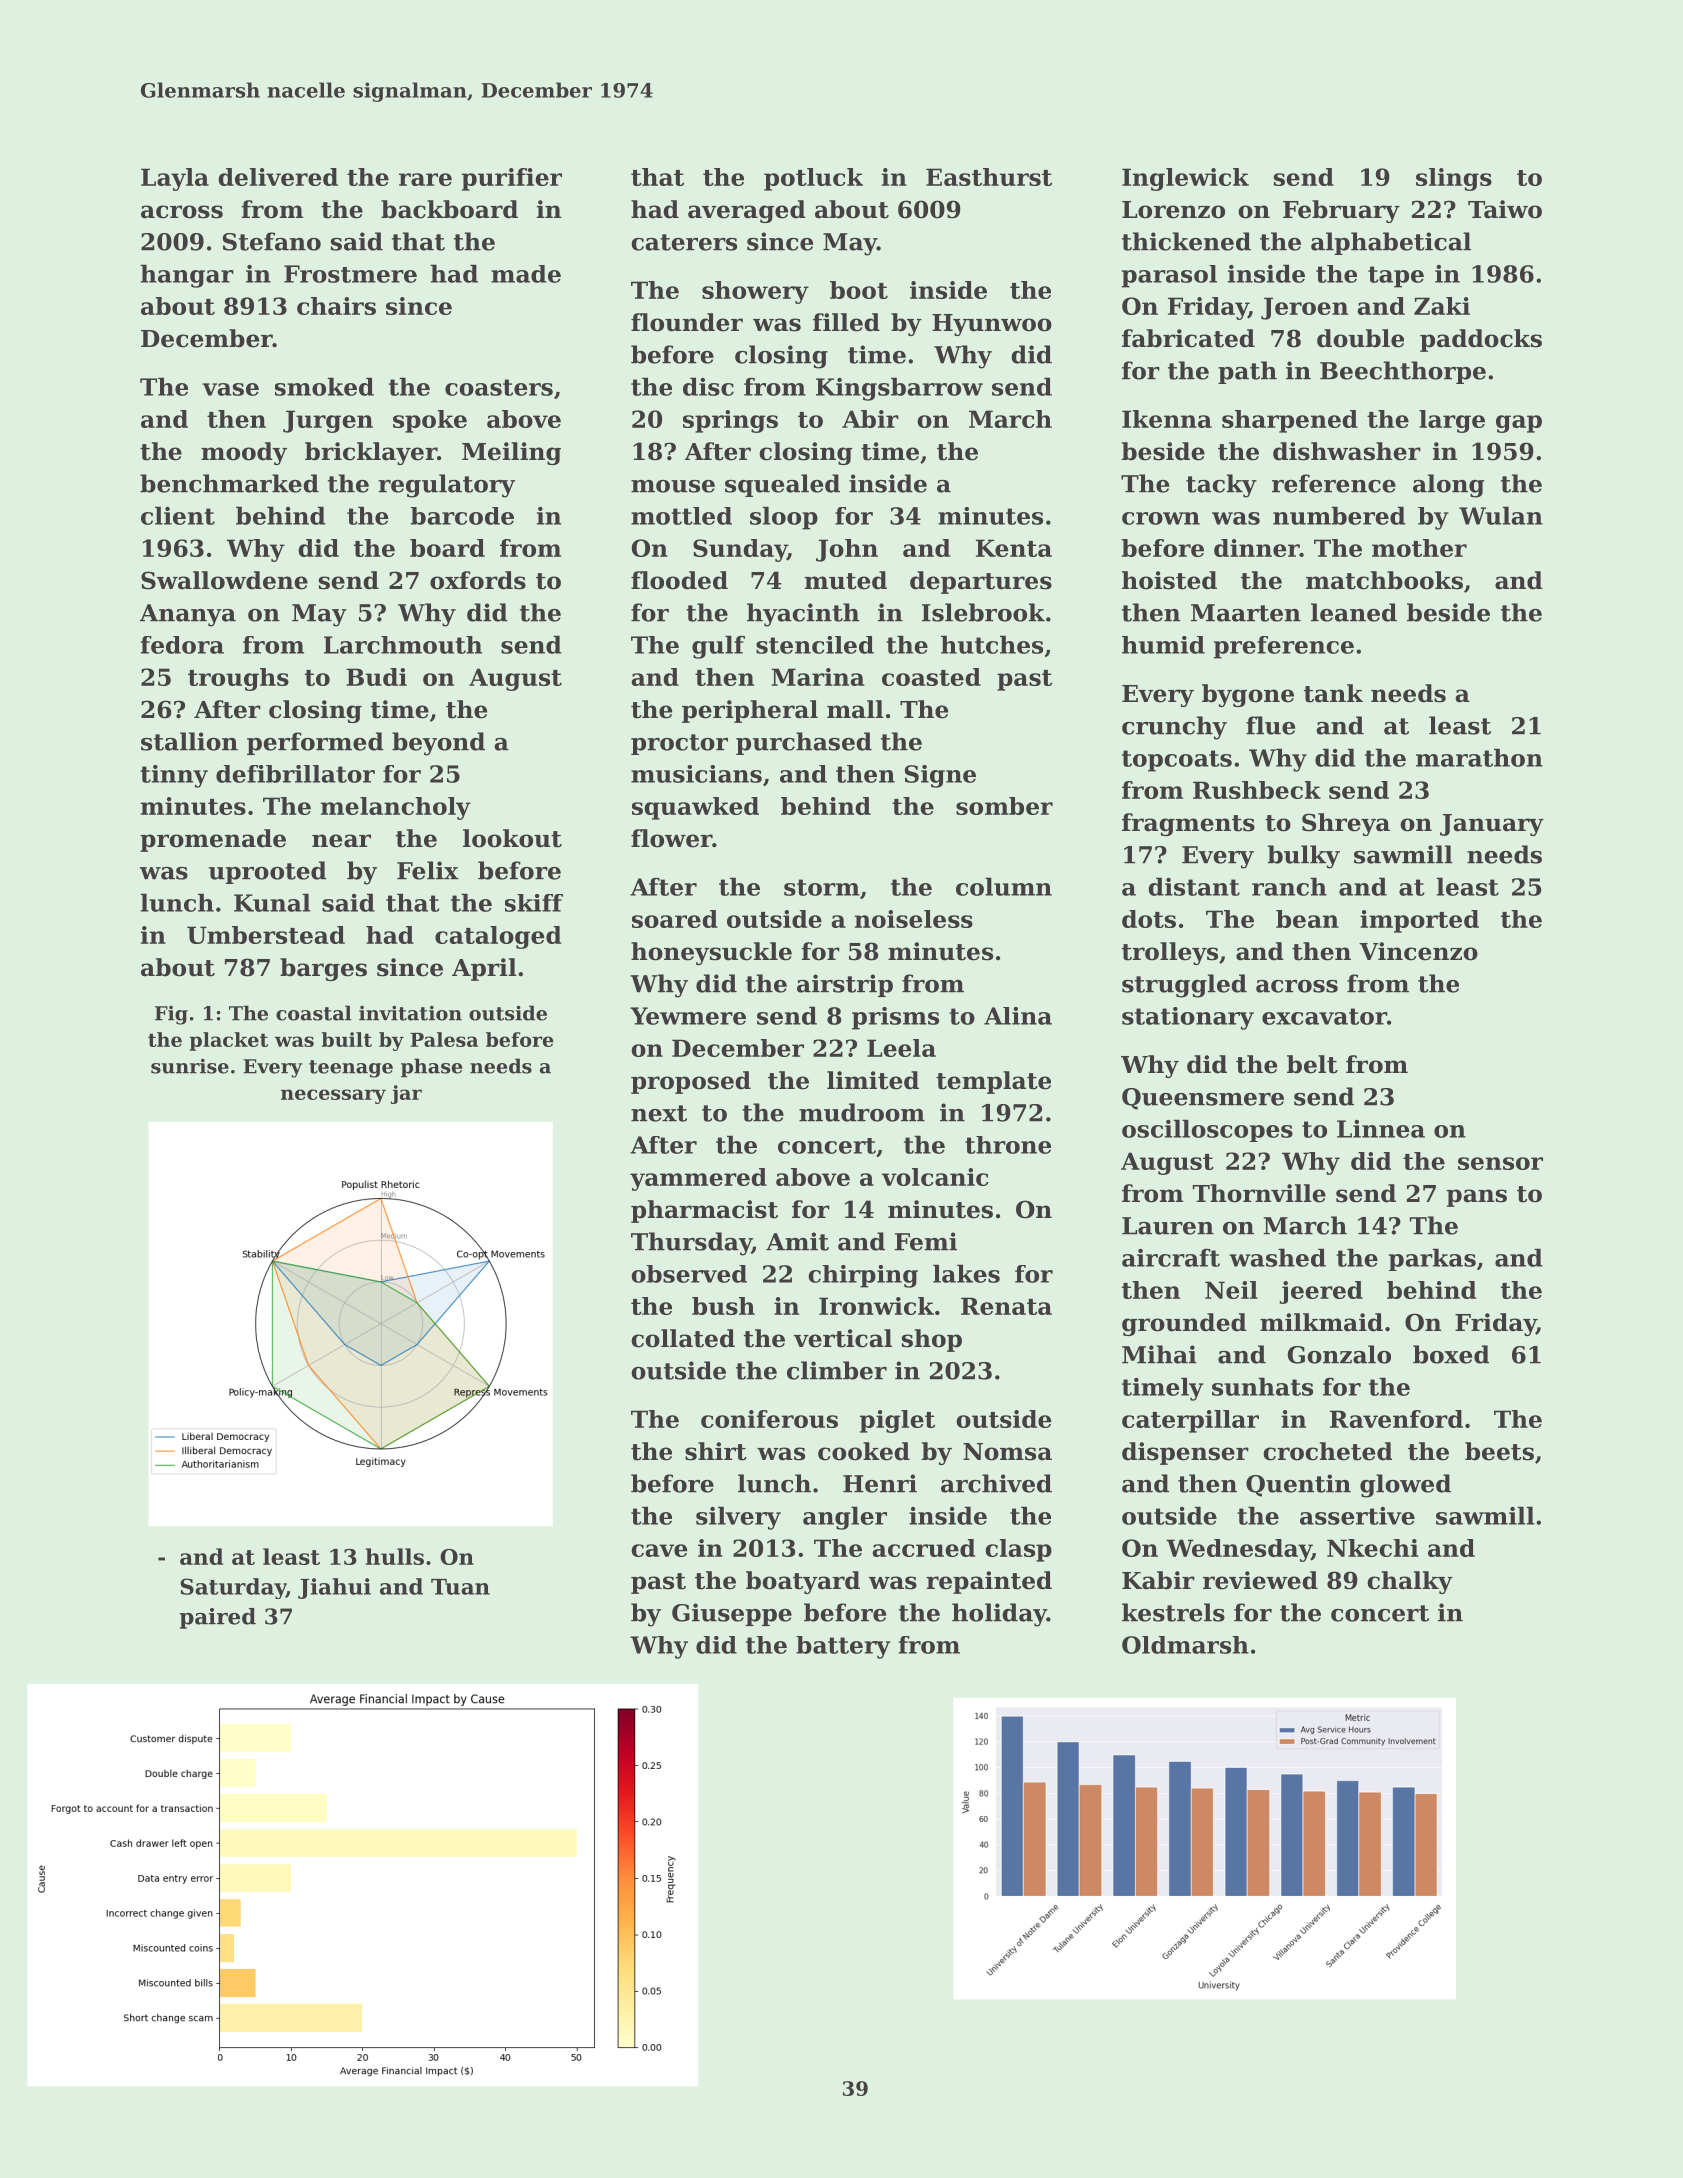 This screenshot has height=2178, width=1683. What do you see at coordinates (341, 841) in the screenshot?
I see `near` at bounding box center [341, 841].
